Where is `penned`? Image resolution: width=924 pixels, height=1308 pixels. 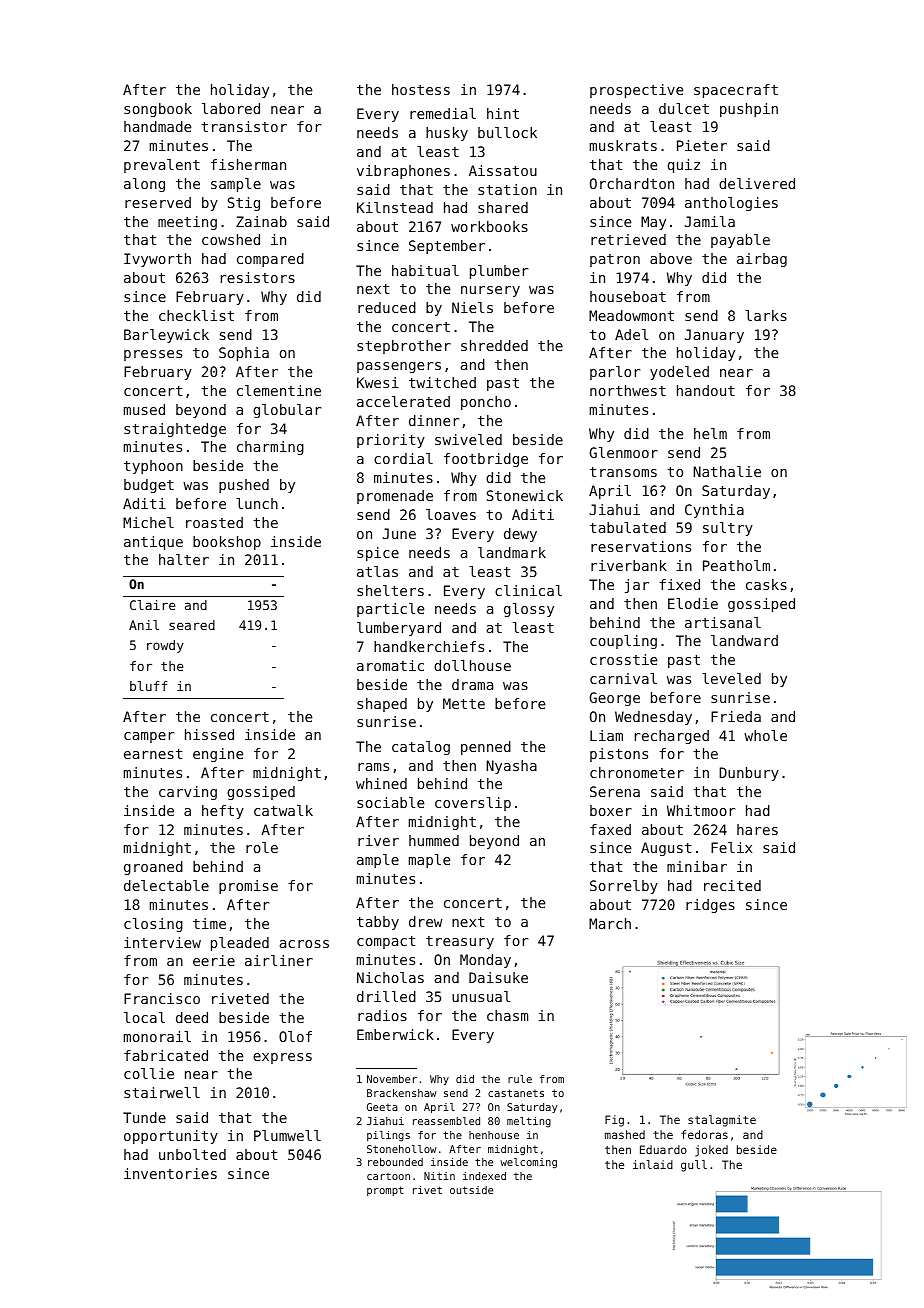
penned is located at coordinates (486, 748).
